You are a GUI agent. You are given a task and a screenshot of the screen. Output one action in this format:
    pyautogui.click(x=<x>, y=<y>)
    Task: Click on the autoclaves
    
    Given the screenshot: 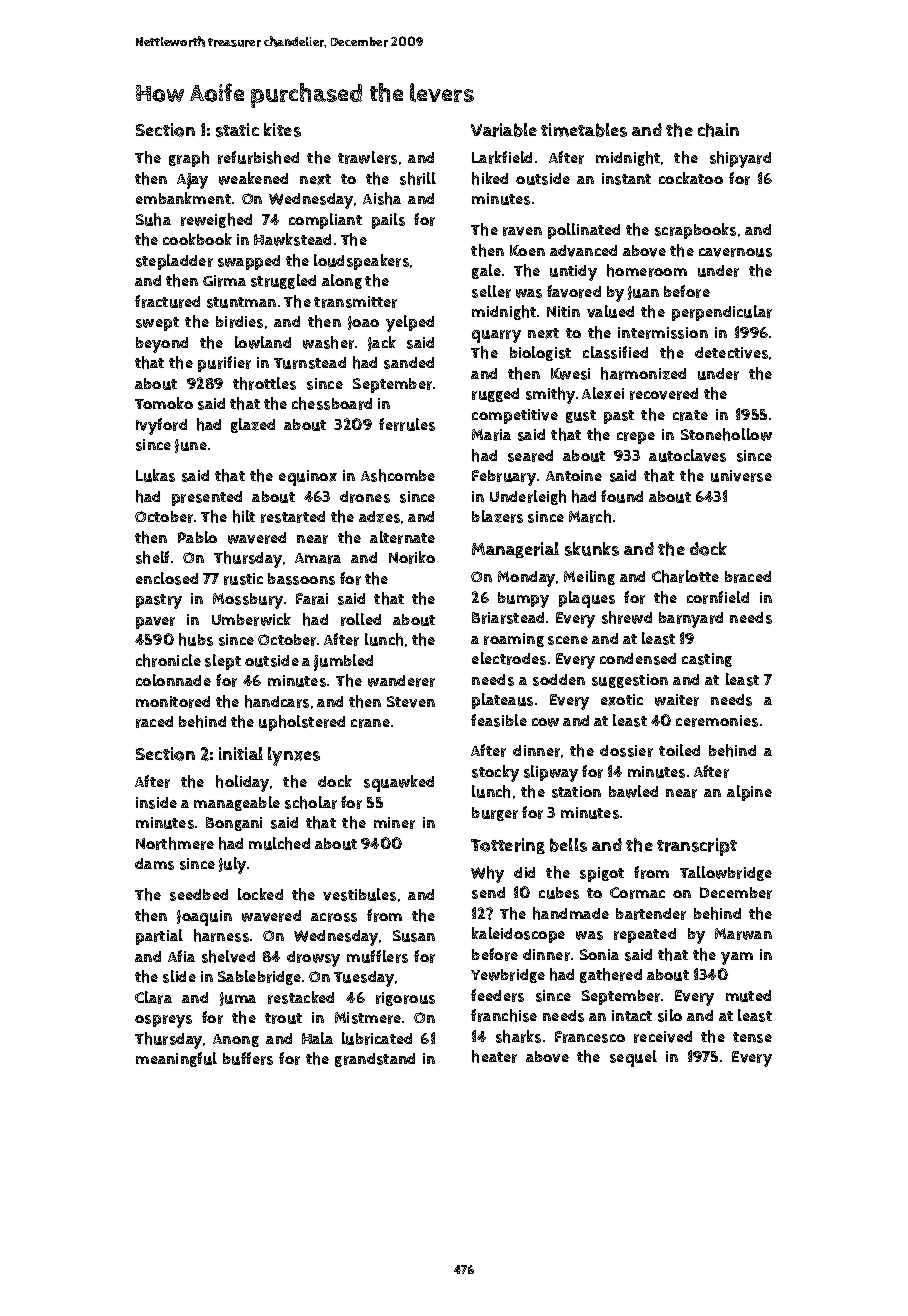 What is the action you would take?
    pyautogui.click(x=687, y=455)
